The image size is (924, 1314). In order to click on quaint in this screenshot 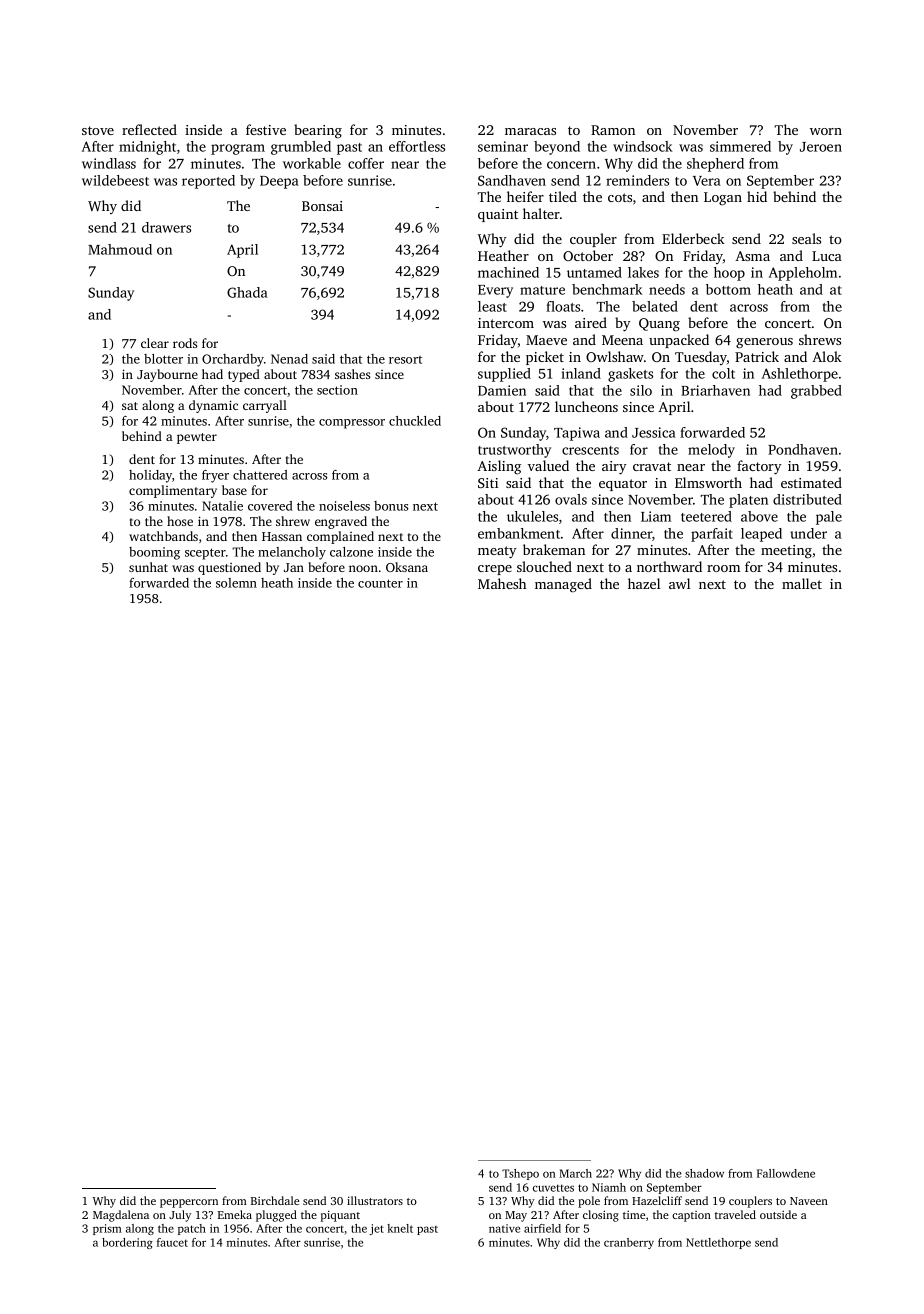, I will do `click(498, 215)`.
